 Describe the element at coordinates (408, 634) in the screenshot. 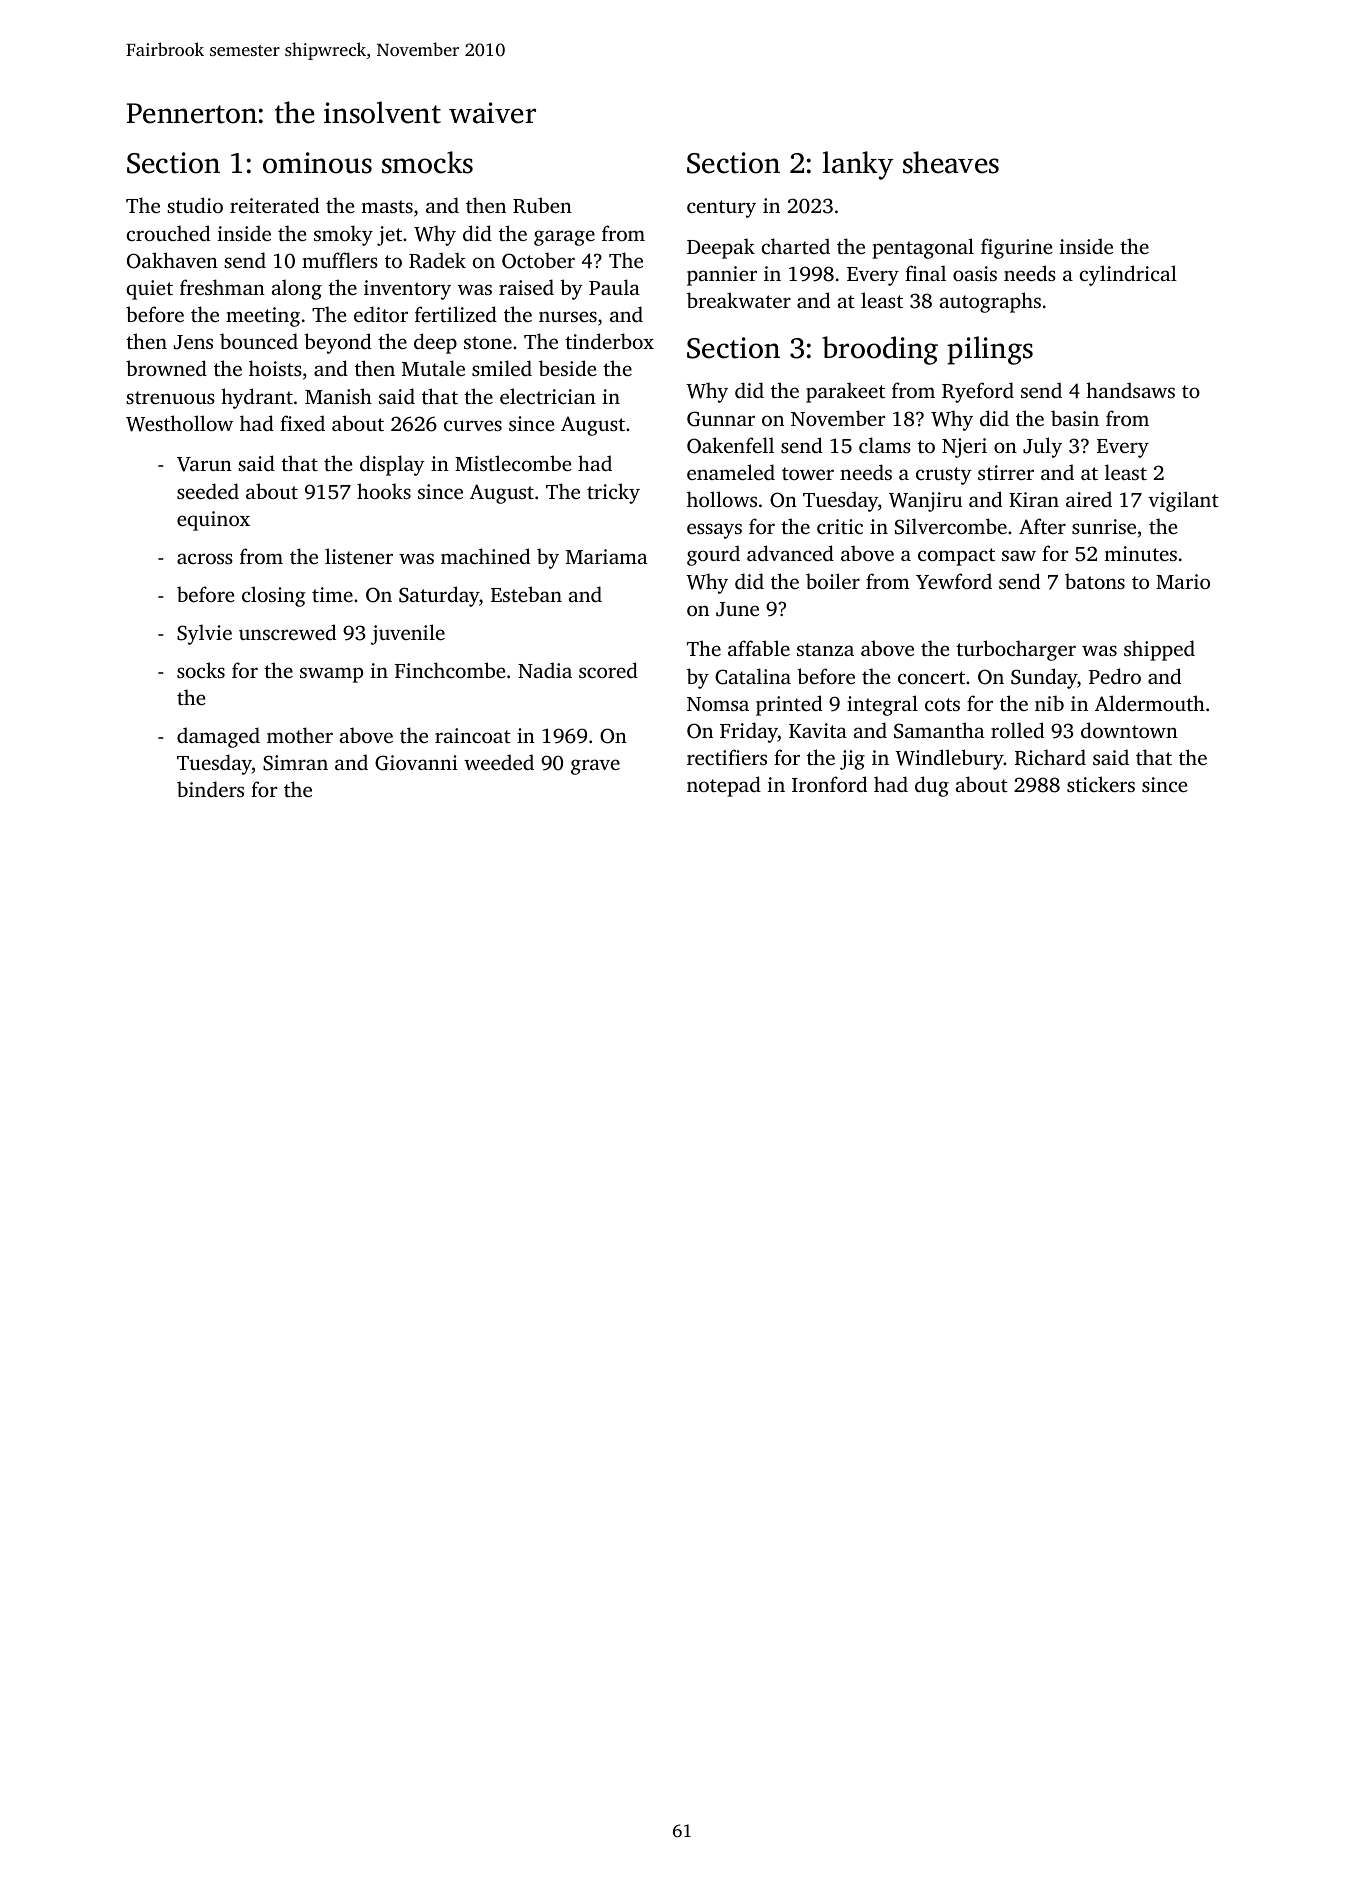

I see `juvenile` at that location.
